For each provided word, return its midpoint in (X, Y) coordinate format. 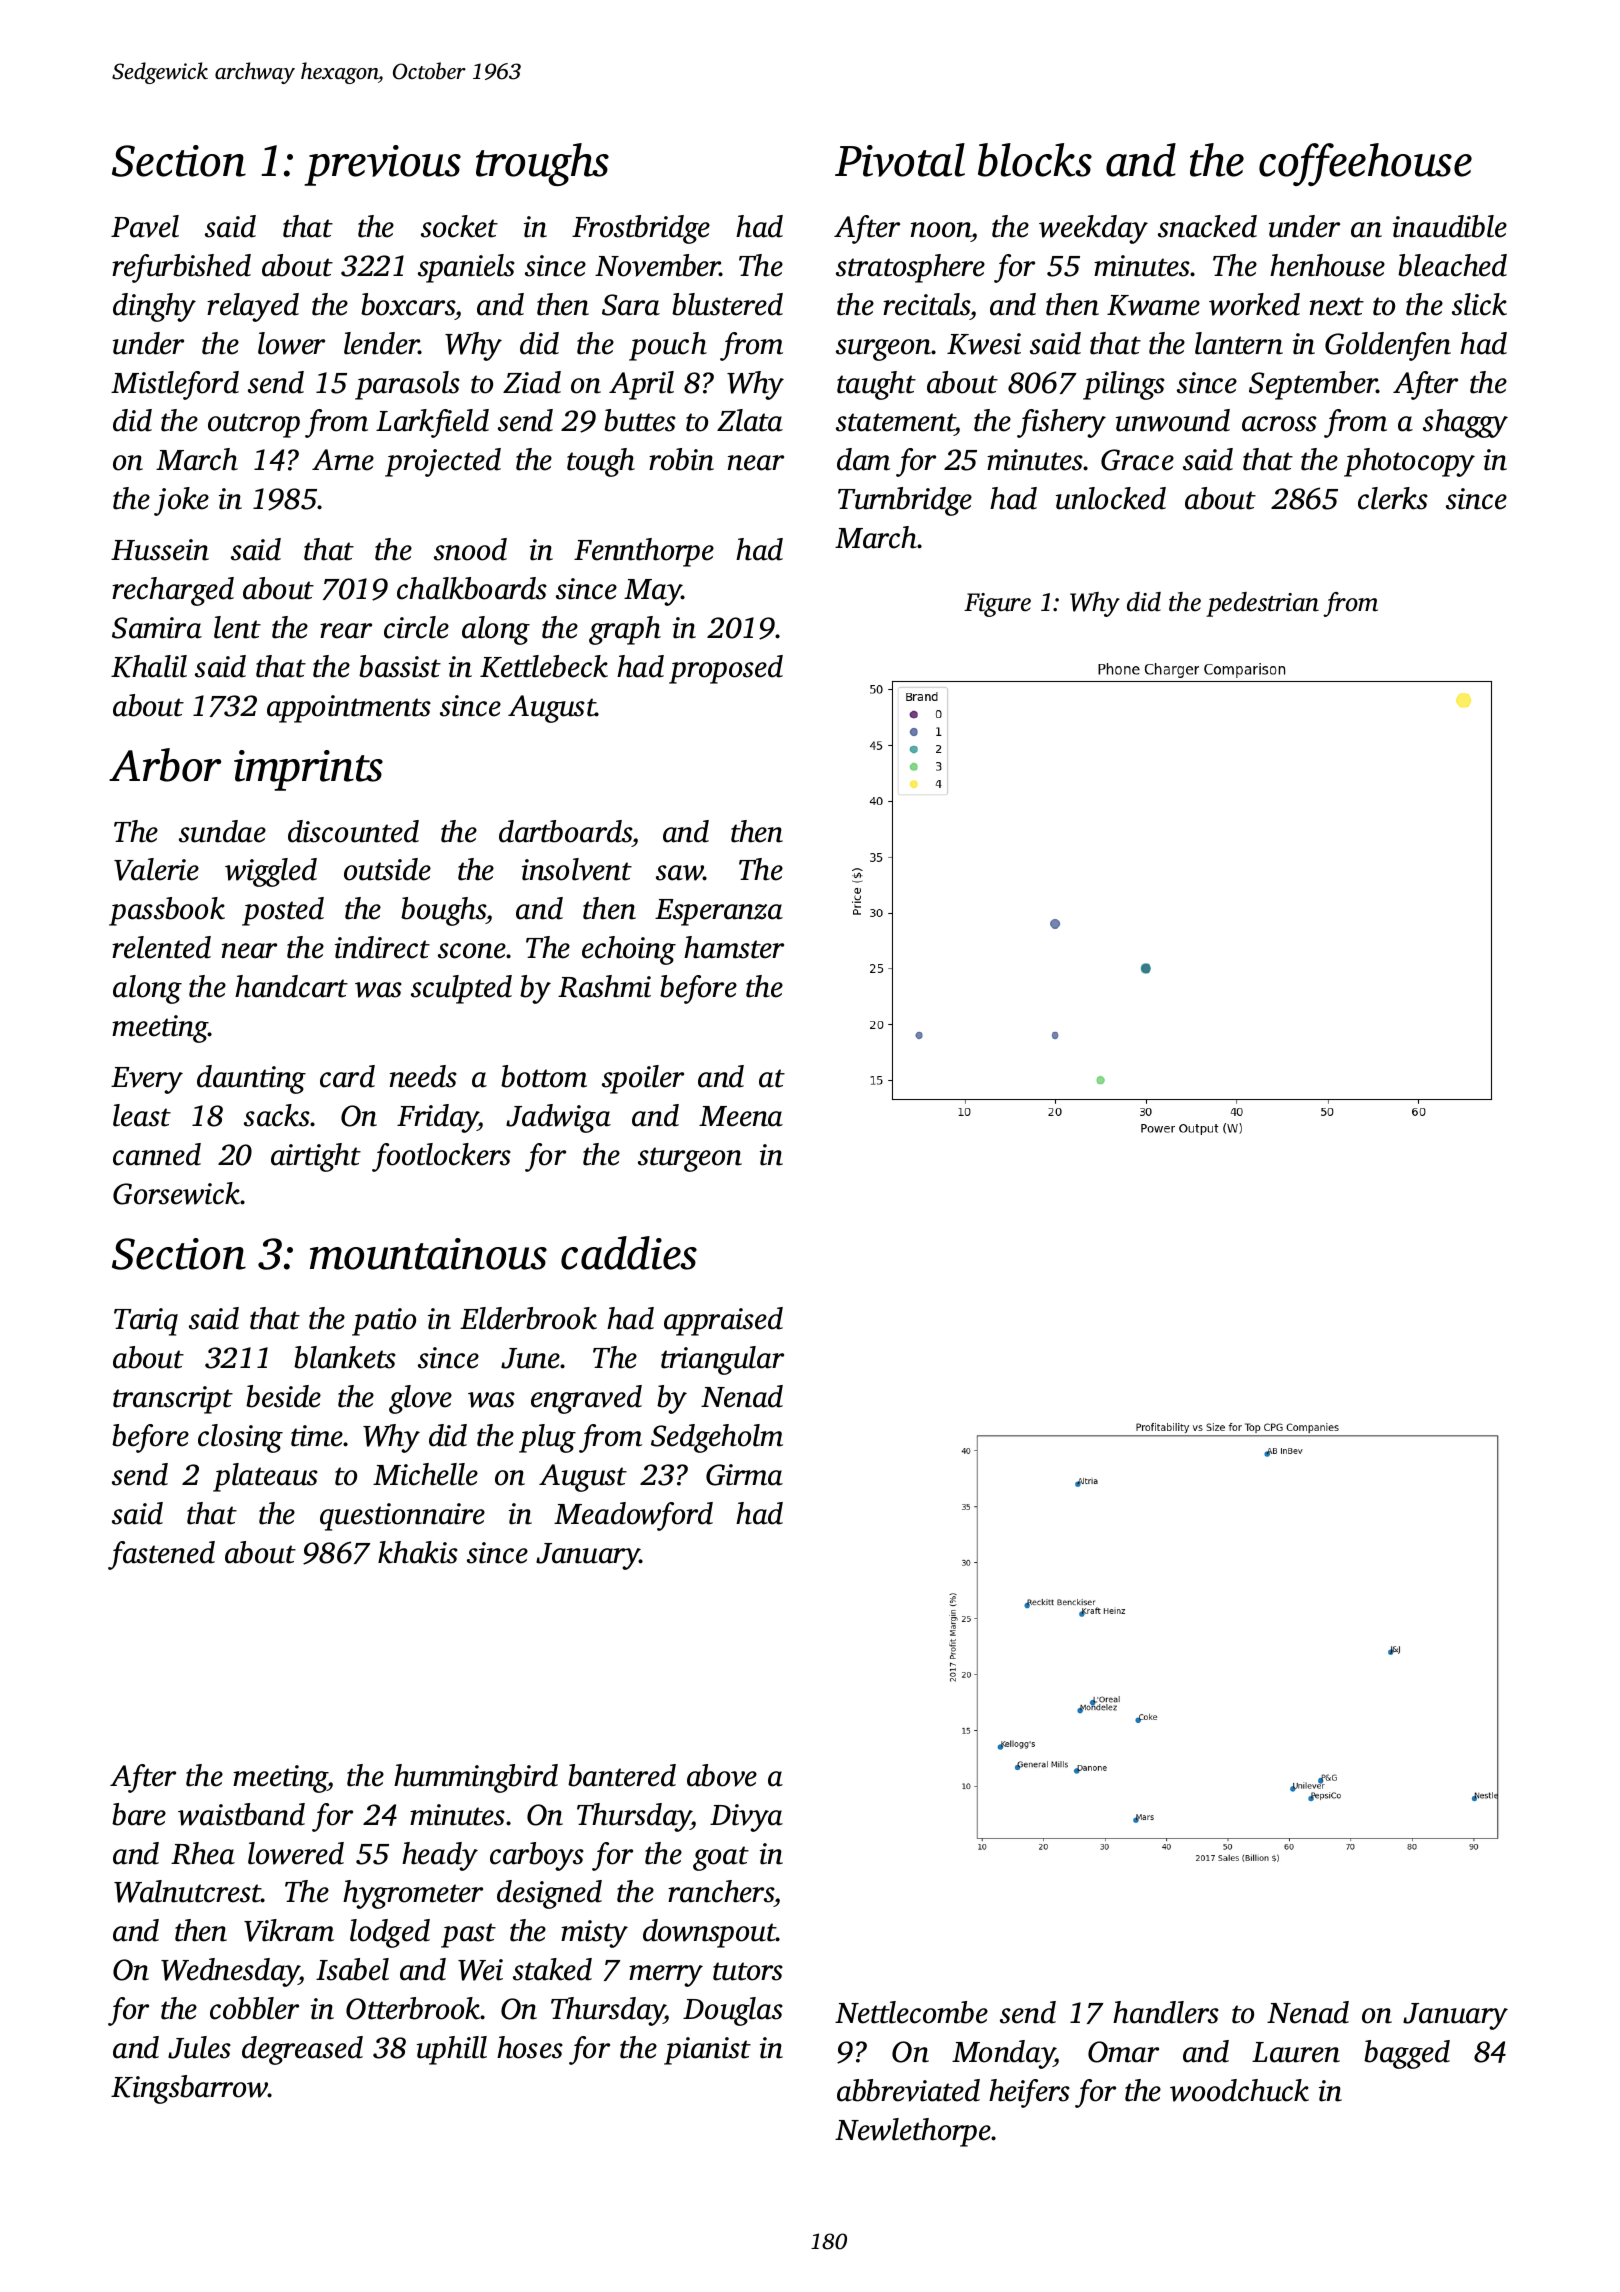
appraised (723, 1321)
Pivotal (900, 160)
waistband (241, 1814)
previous (382, 165)
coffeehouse (1365, 164)
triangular (722, 1360)
